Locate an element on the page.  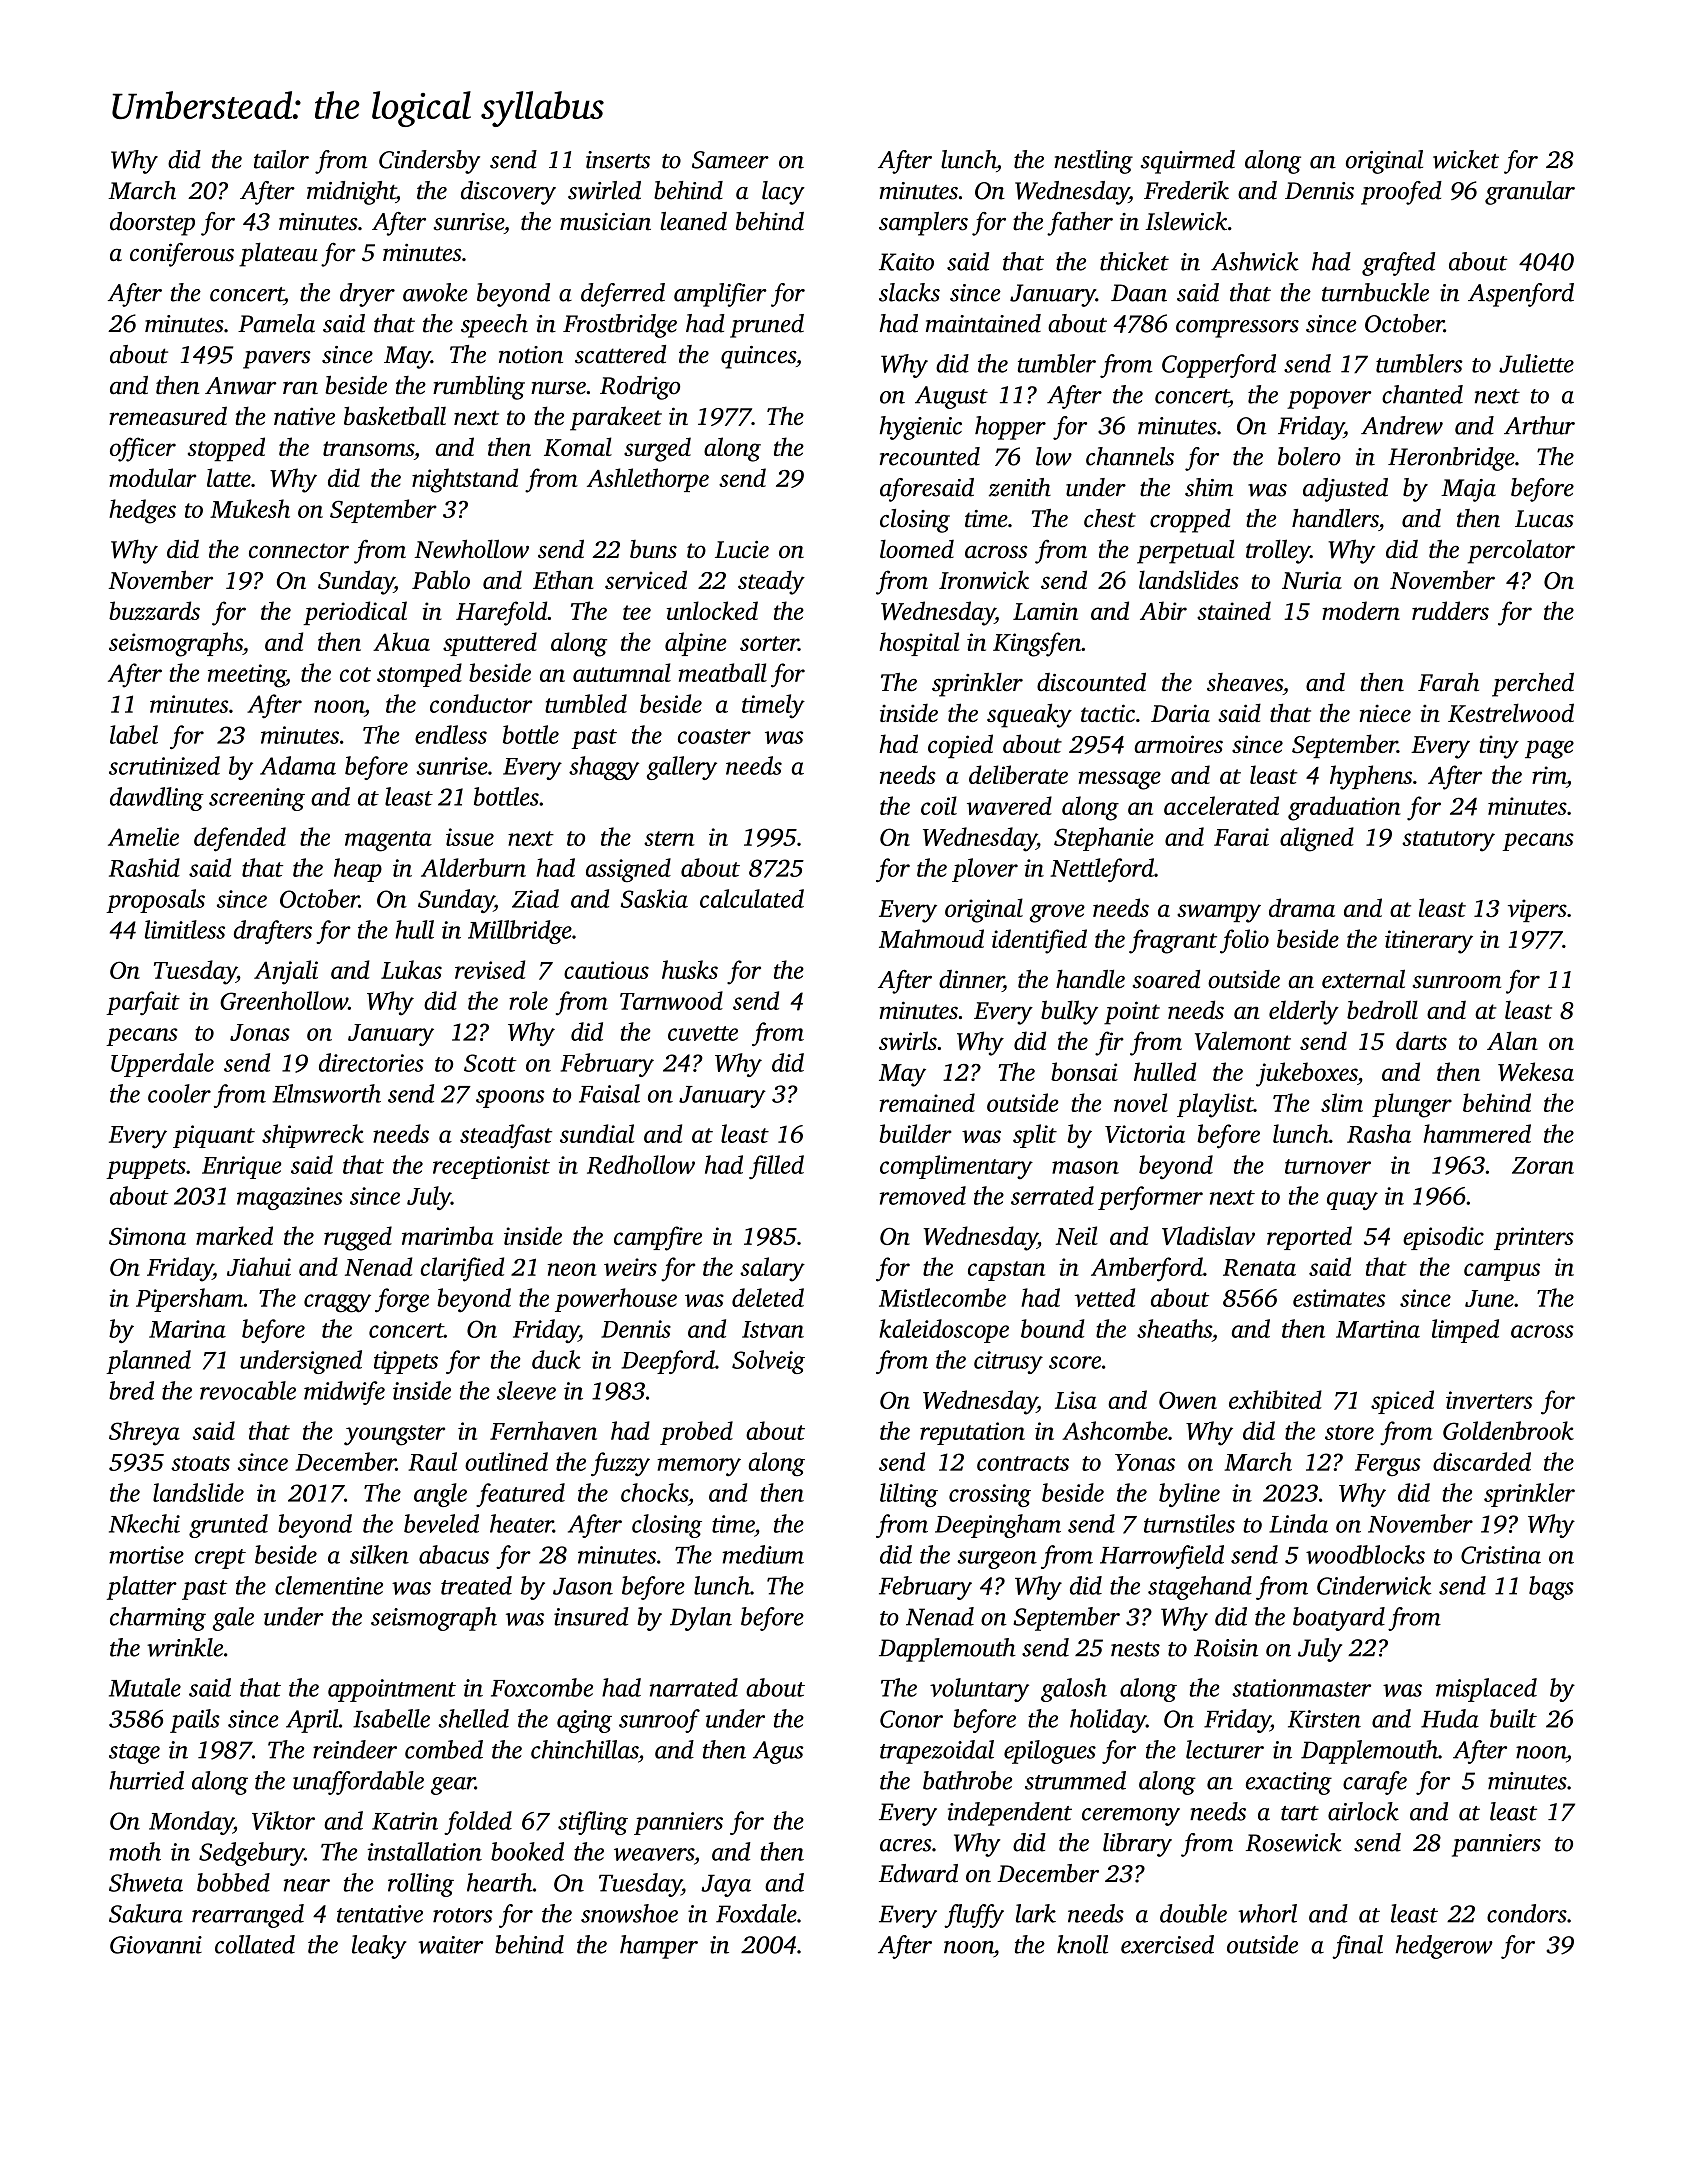
shelled is located at coordinates (473, 1718).
